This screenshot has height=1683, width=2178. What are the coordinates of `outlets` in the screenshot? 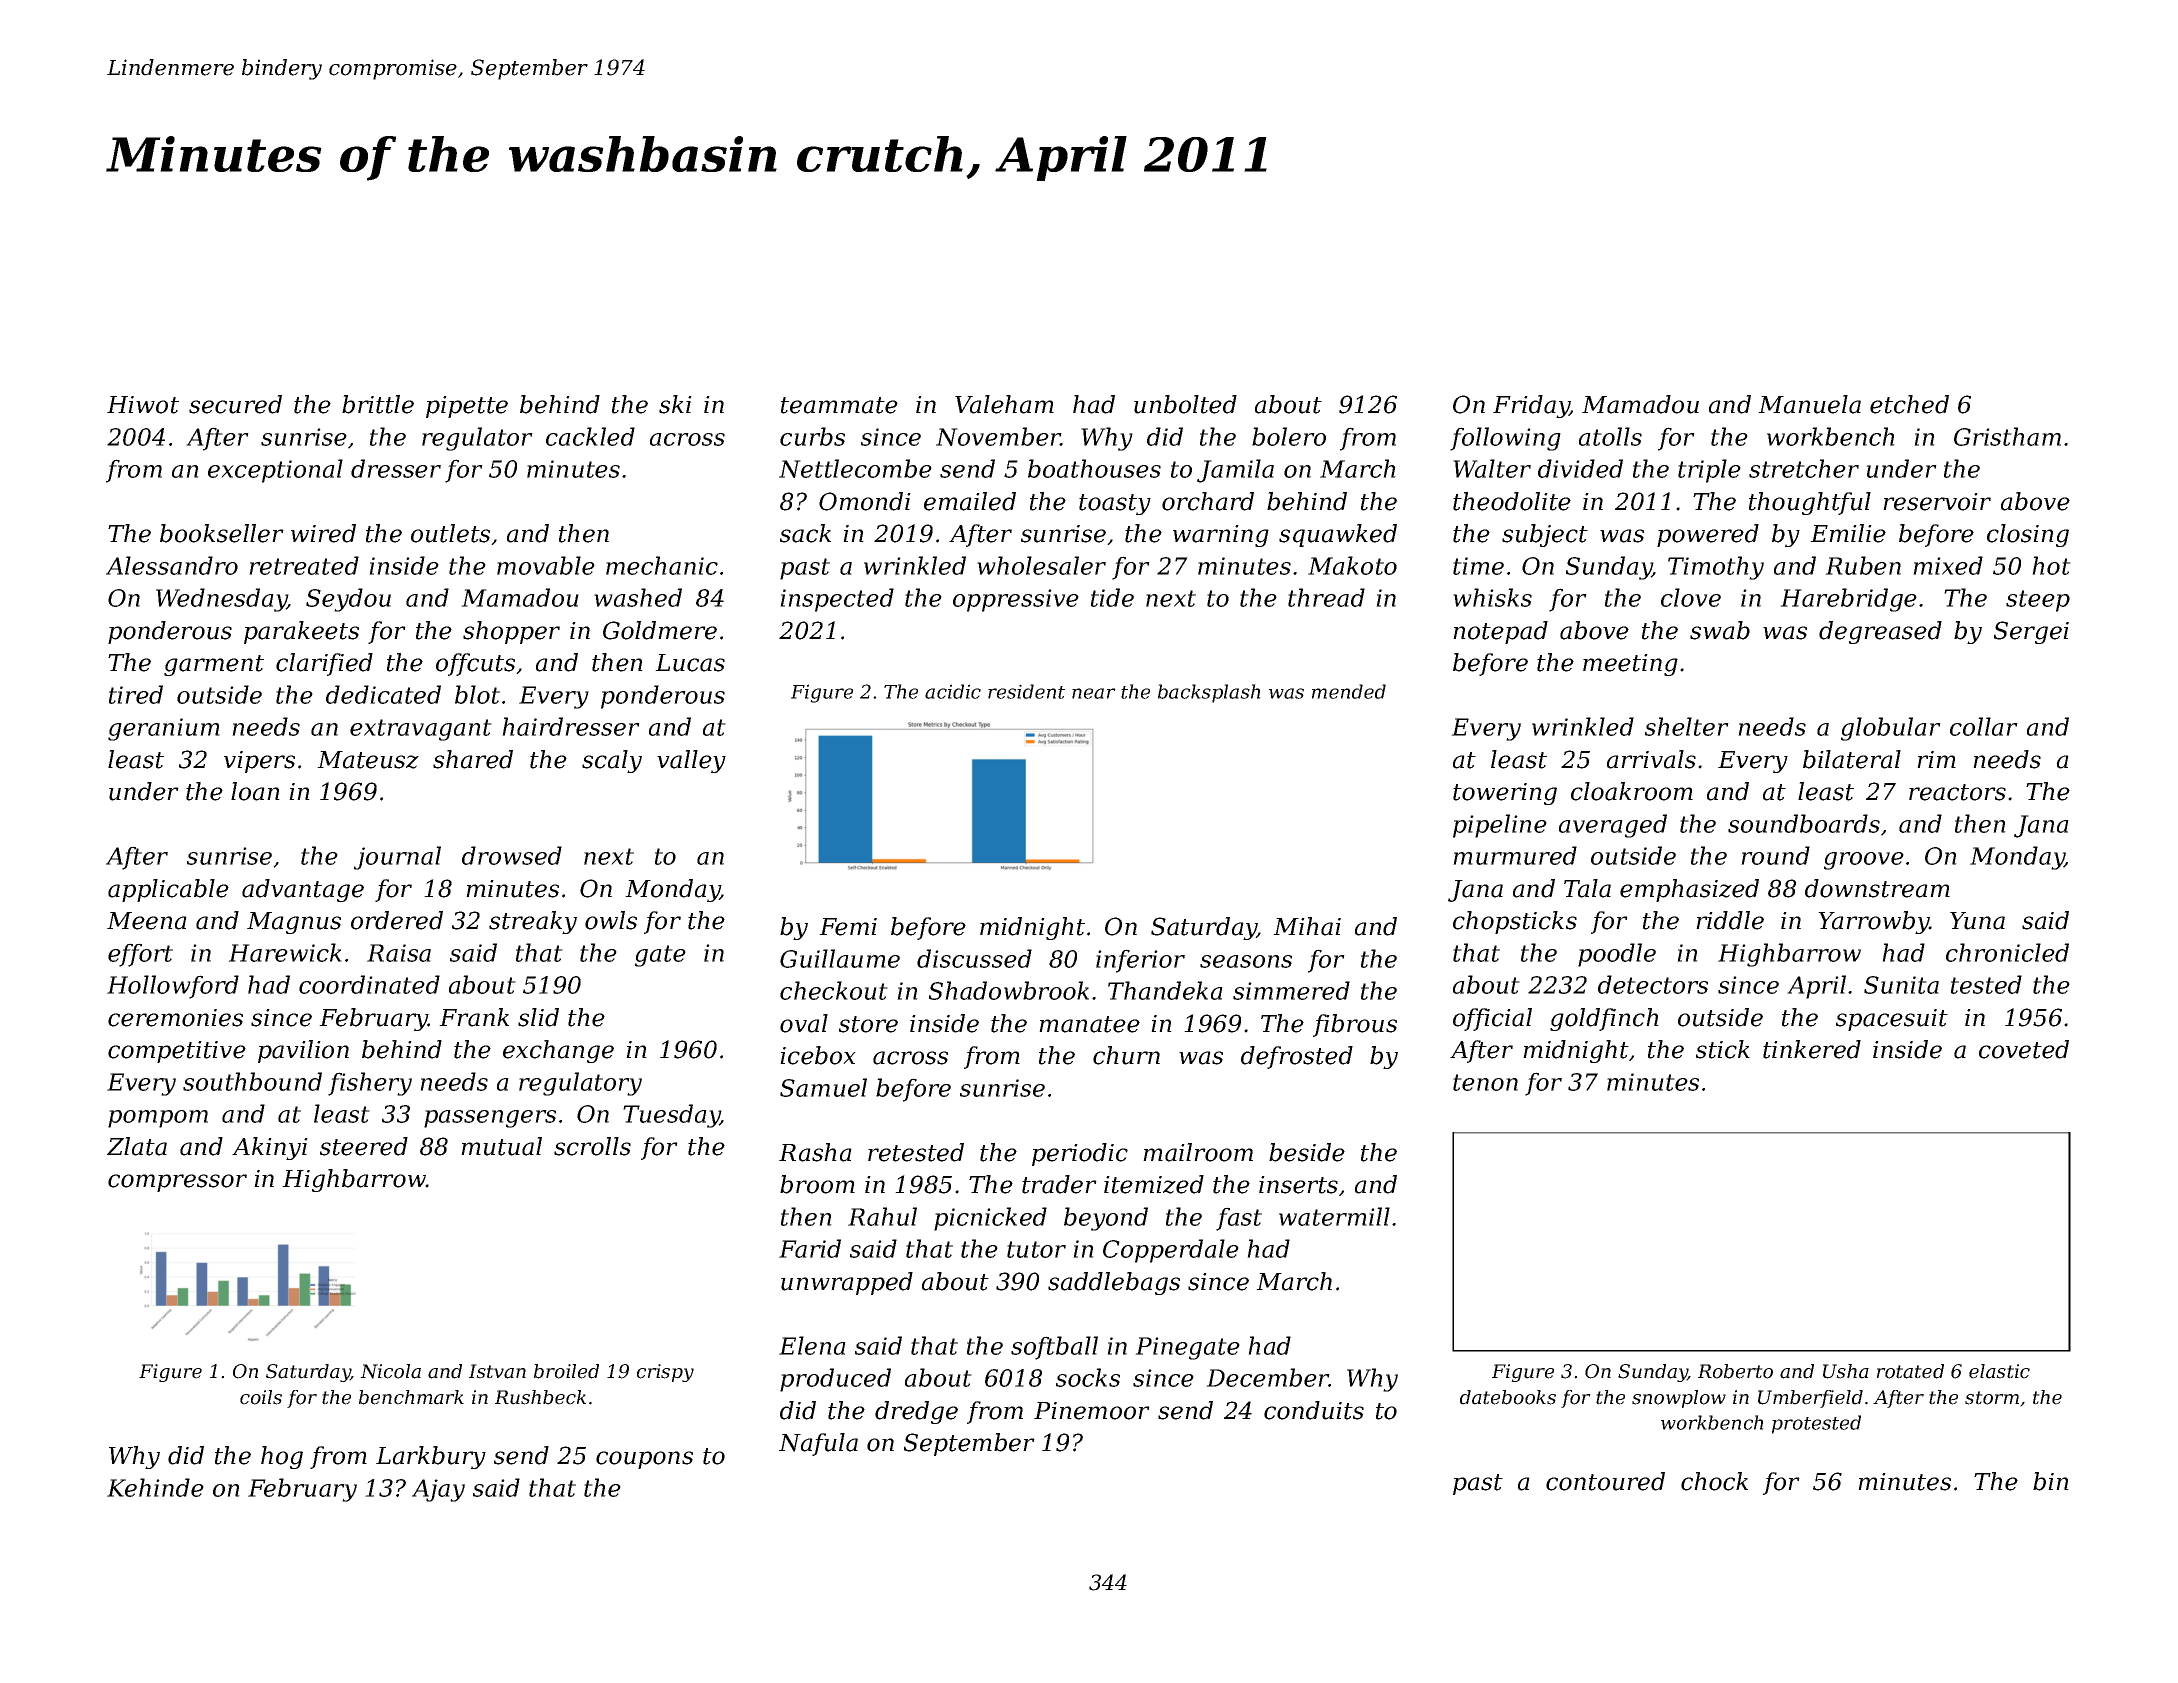 It's located at (450, 533).
